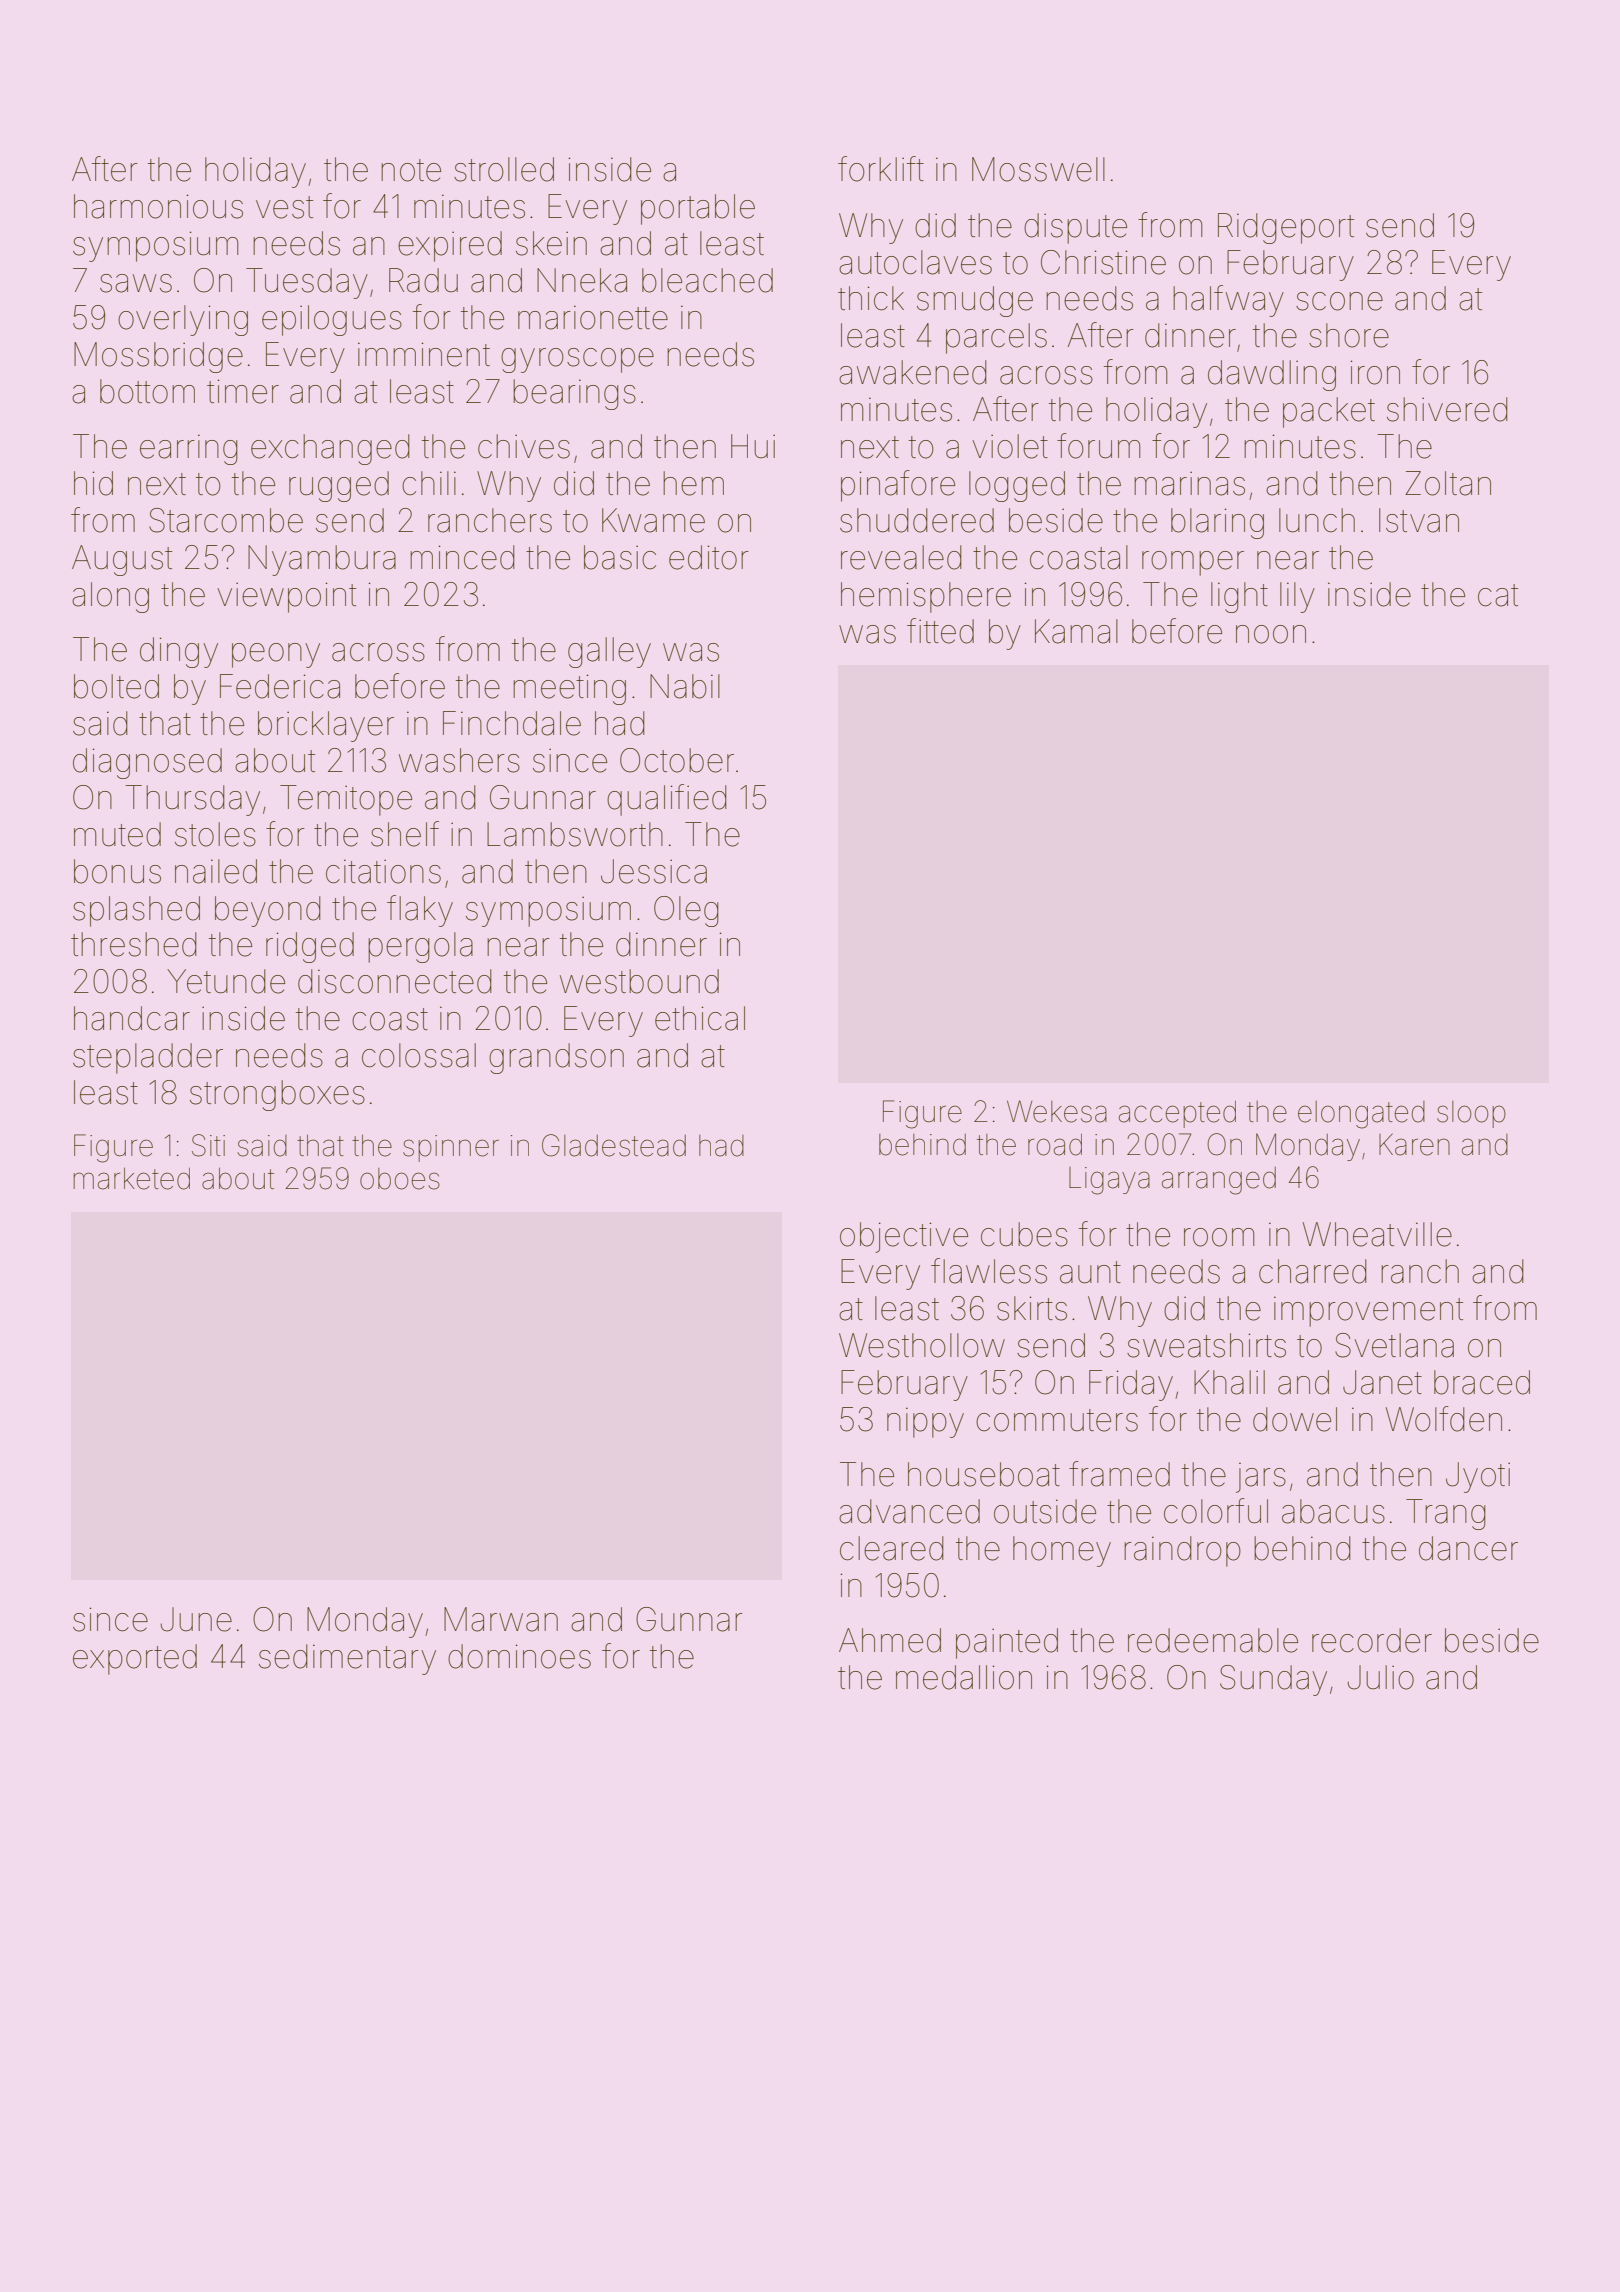  I want to click on peony, so click(276, 655).
